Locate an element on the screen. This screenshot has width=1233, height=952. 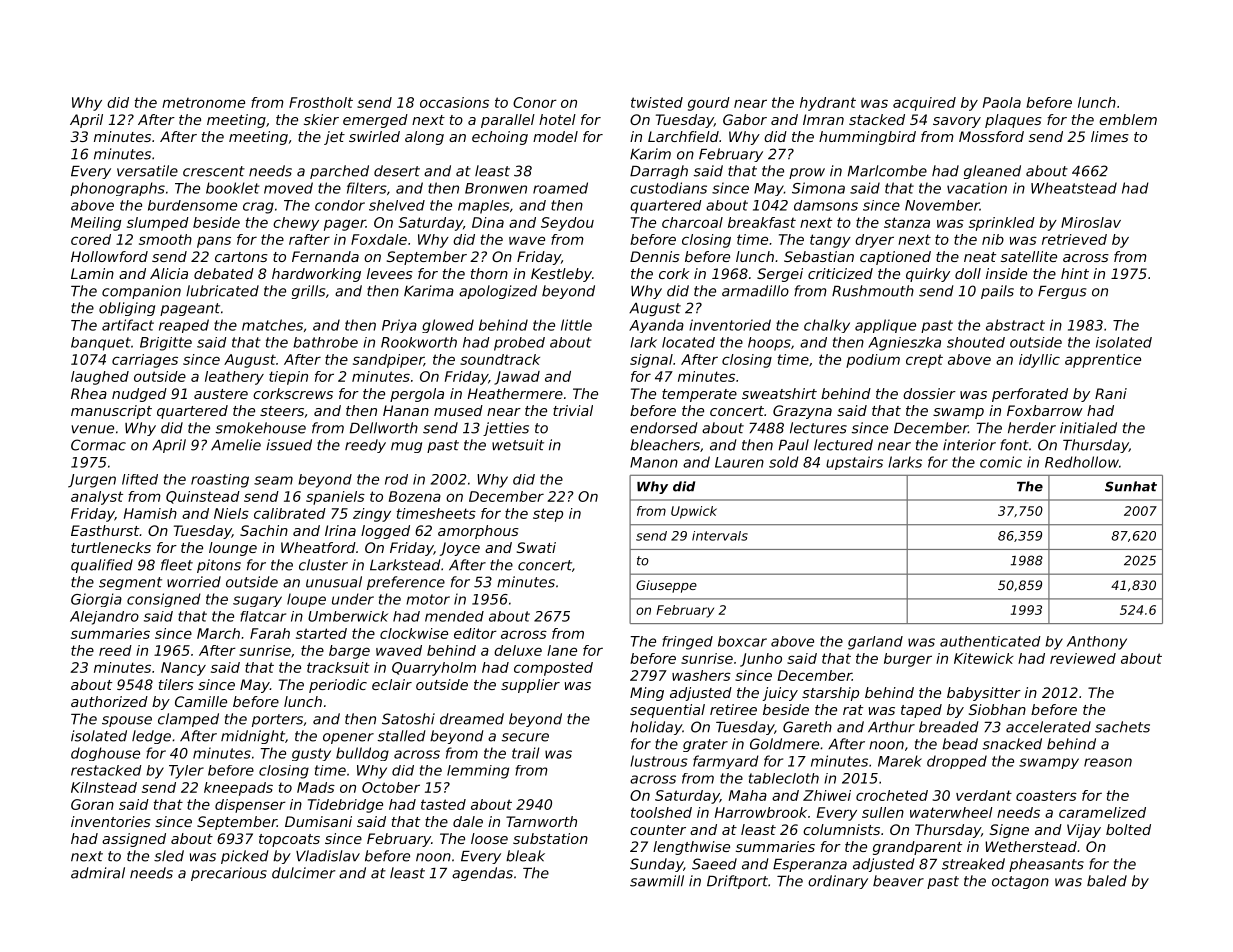
substation is located at coordinates (550, 838).
